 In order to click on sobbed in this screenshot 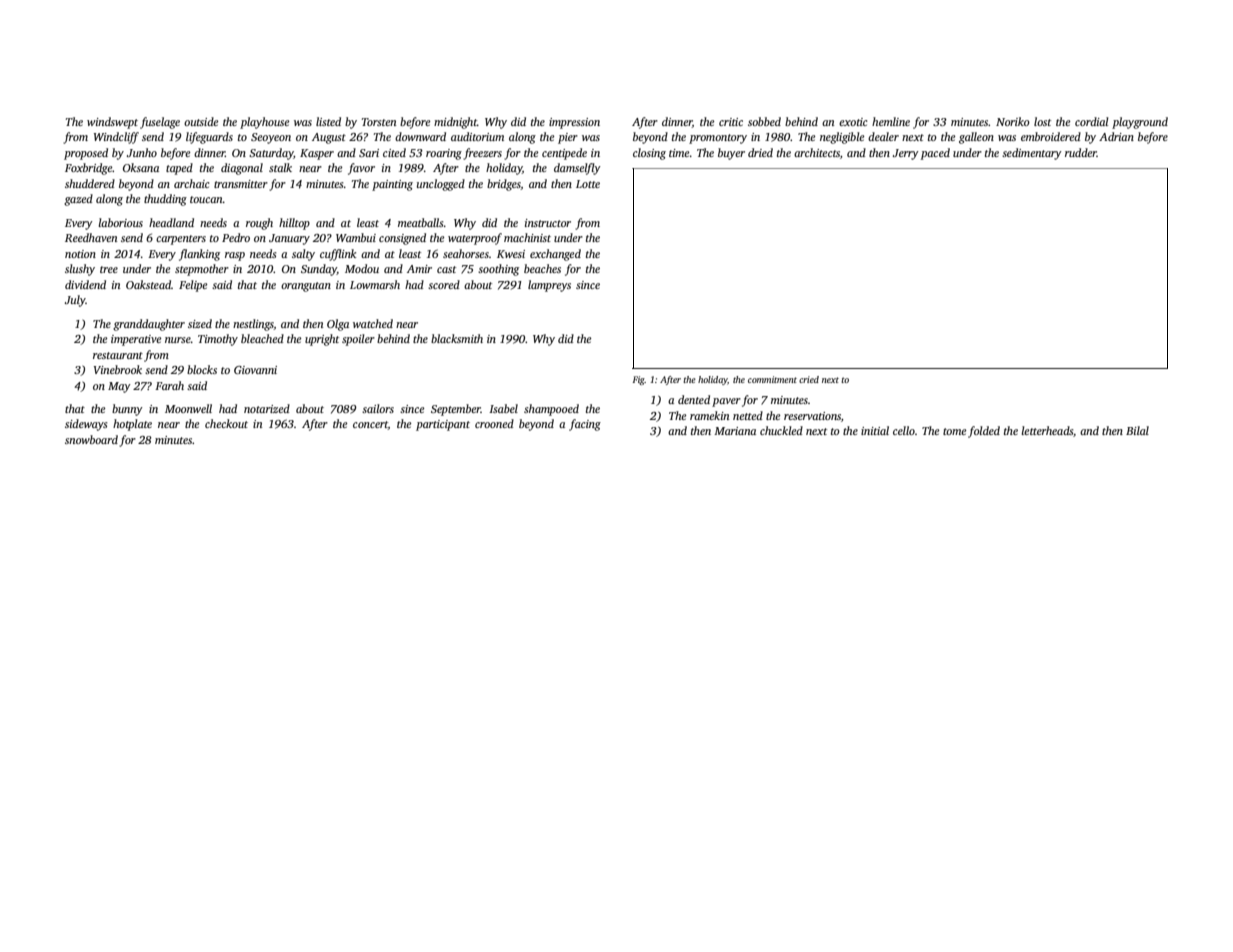, I will do `click(764, 121)`.
